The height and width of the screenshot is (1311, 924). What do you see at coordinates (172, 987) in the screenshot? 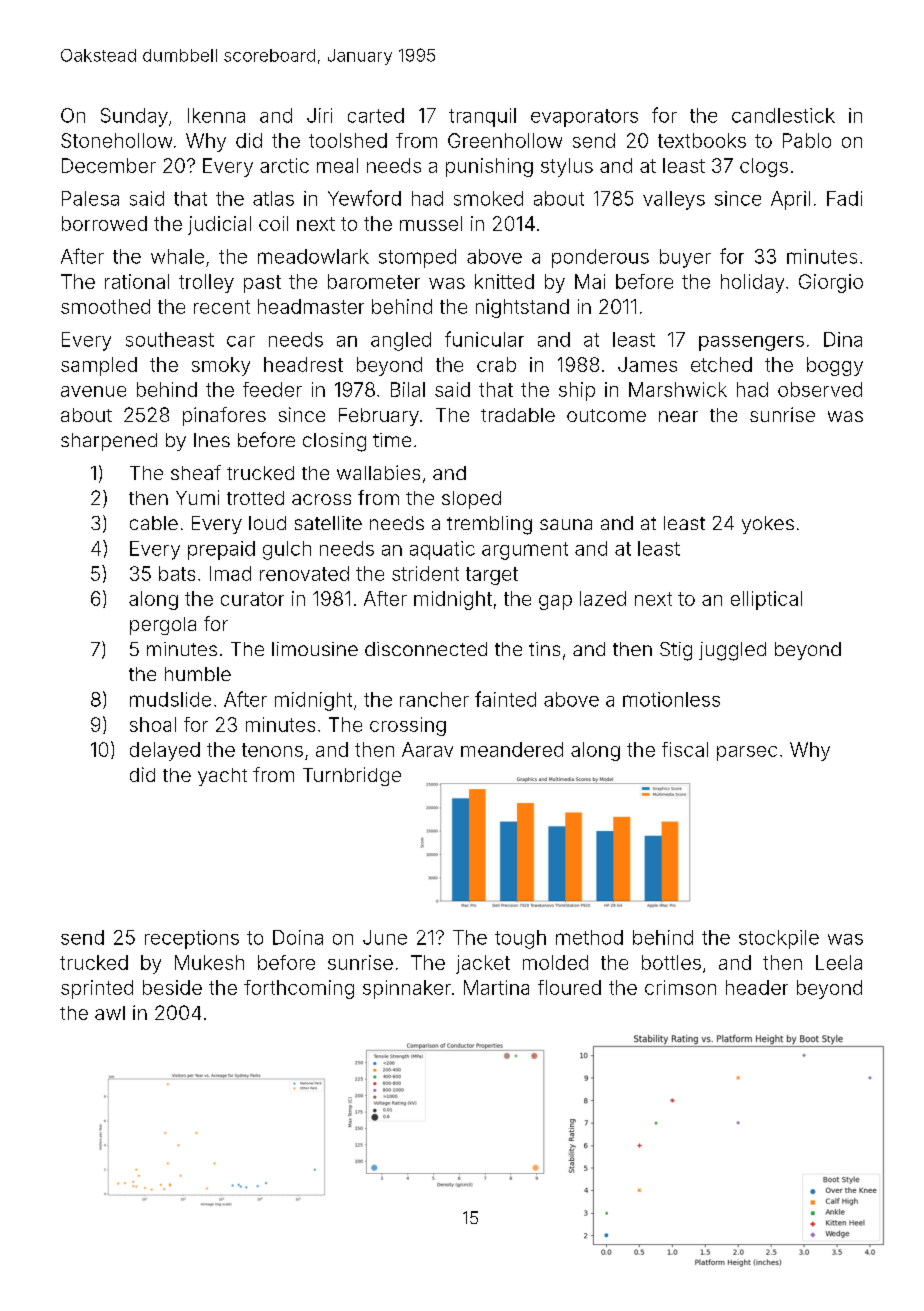
I see `beside` at bounding box center [172, 987].
